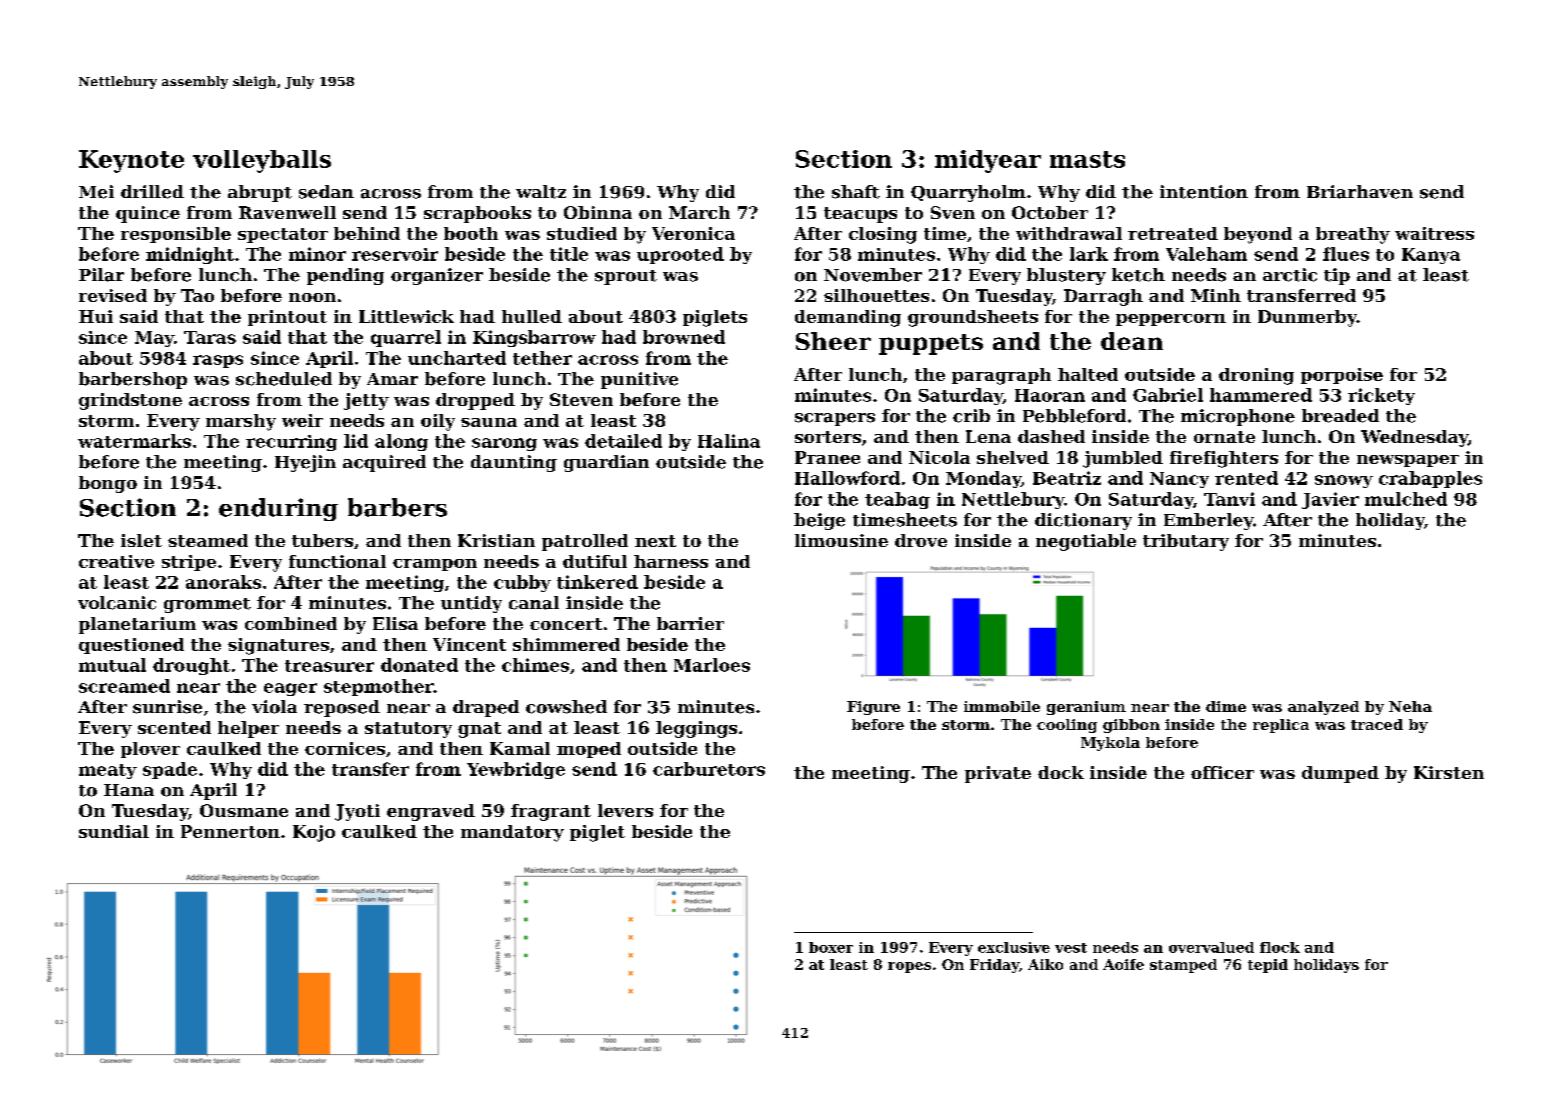  I want to click on Briarhaven, so click(1360, 192).
